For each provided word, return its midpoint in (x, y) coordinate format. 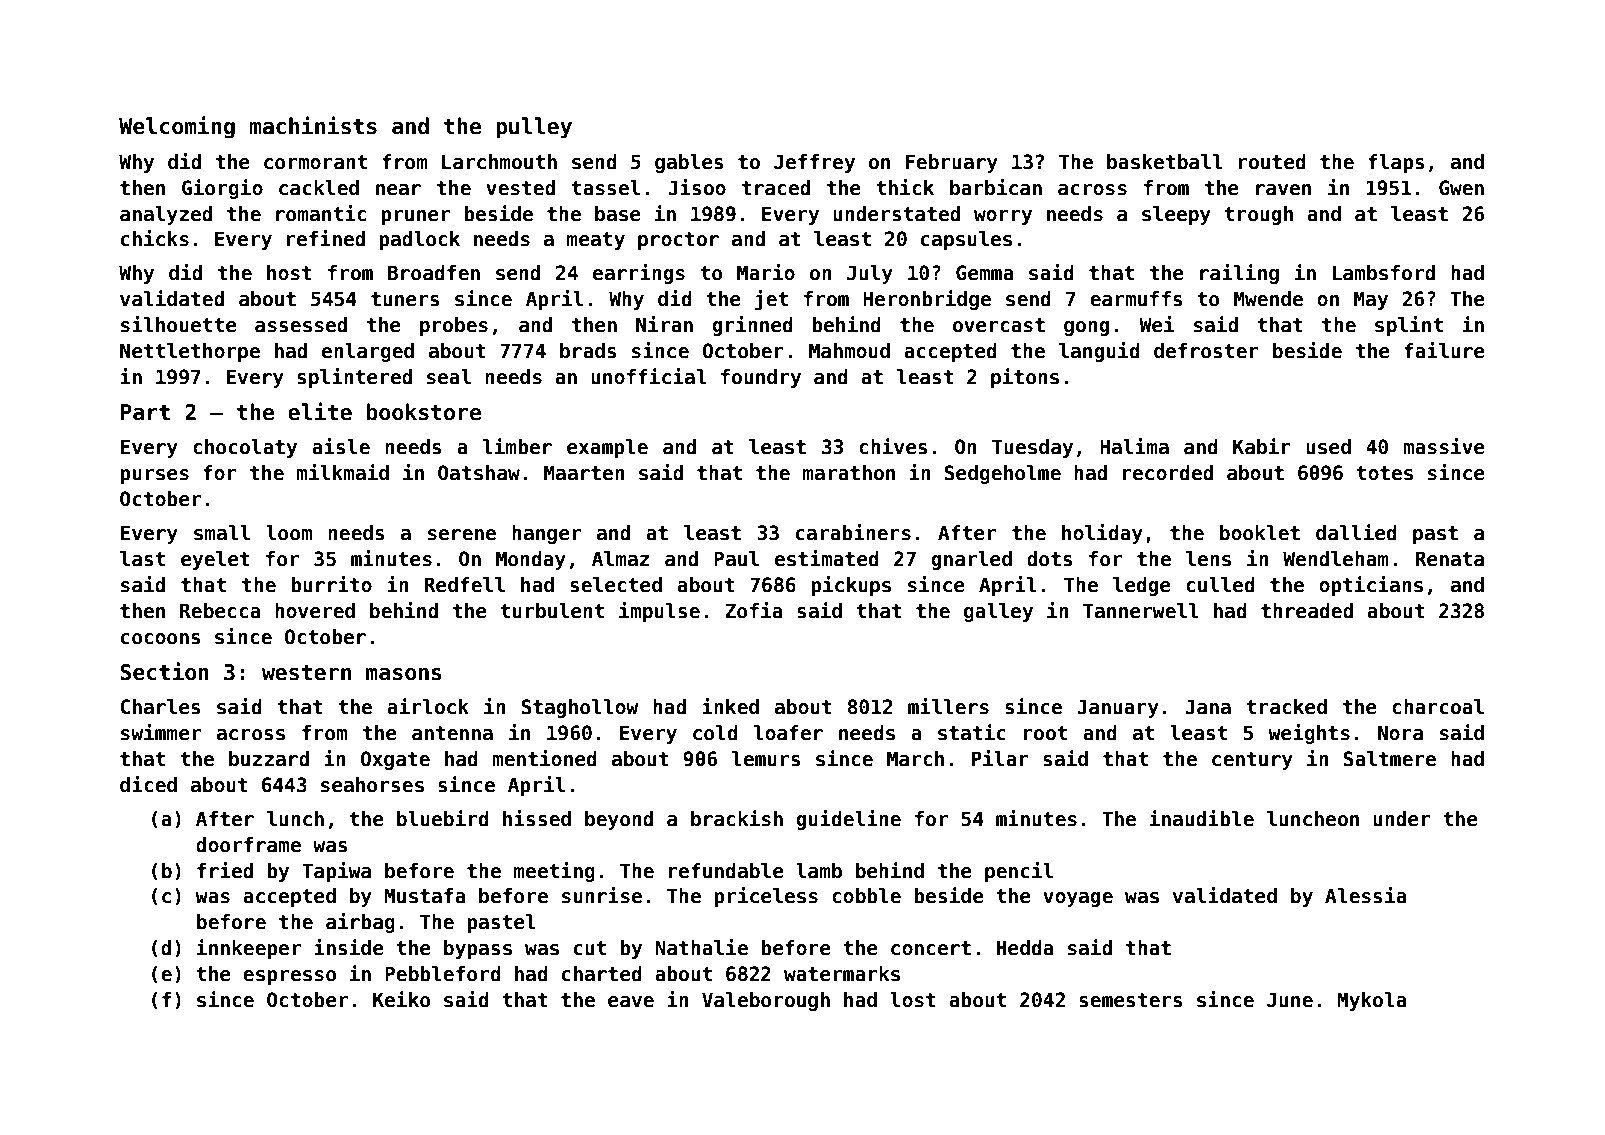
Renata (1450, 559)
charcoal (1438, 707)
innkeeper (249, 949)
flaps (1396, 163)
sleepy (1176, 215)
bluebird (443, 818)
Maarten (584, 473)
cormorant (315, 162)
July (870, 274)
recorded (1168, 473)
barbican (996, 187)
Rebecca (220, 611)
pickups (851, 586)
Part (145, 412)
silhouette (179, 324)
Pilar (1000, 758)
